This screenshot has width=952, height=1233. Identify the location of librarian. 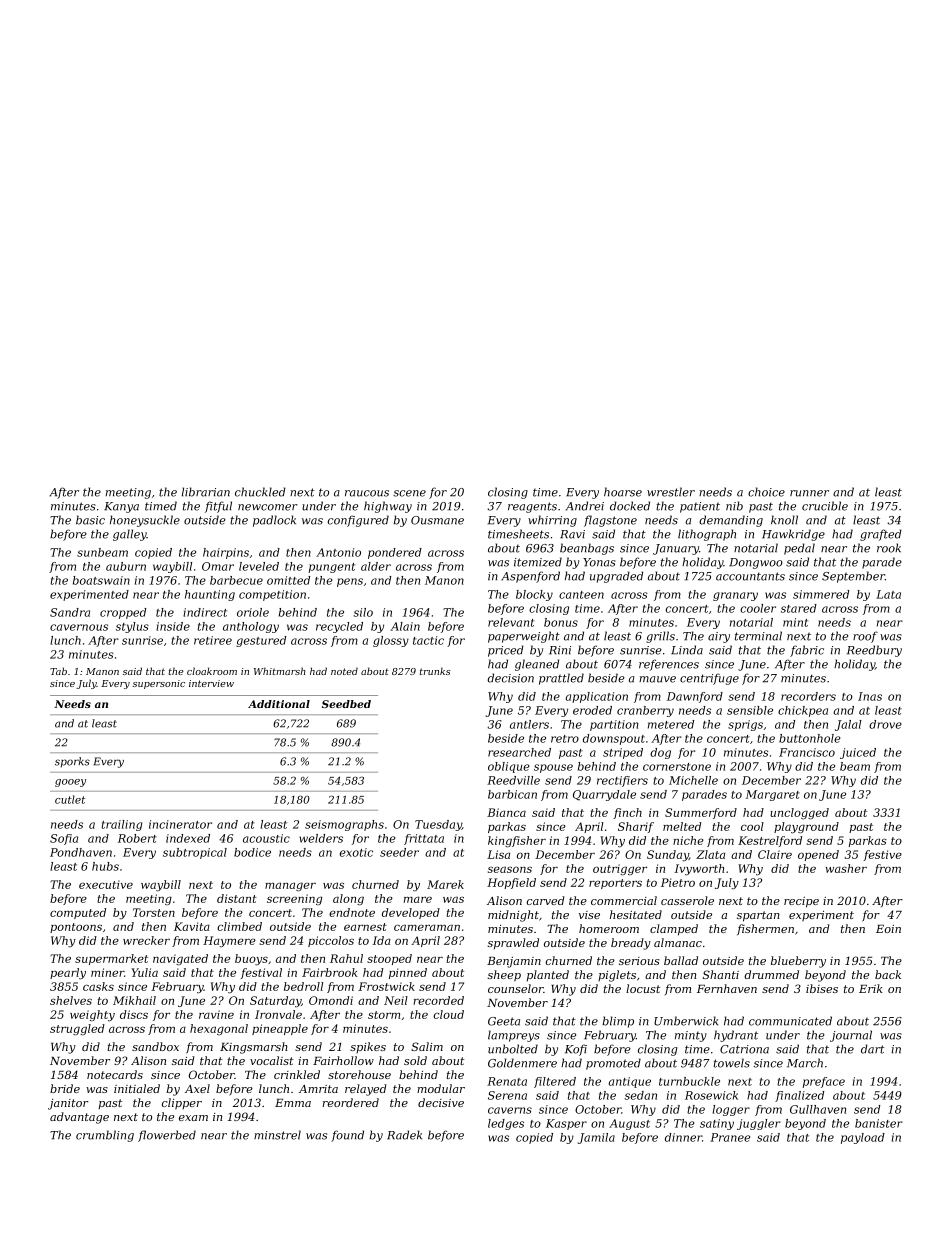
(206, 492).
